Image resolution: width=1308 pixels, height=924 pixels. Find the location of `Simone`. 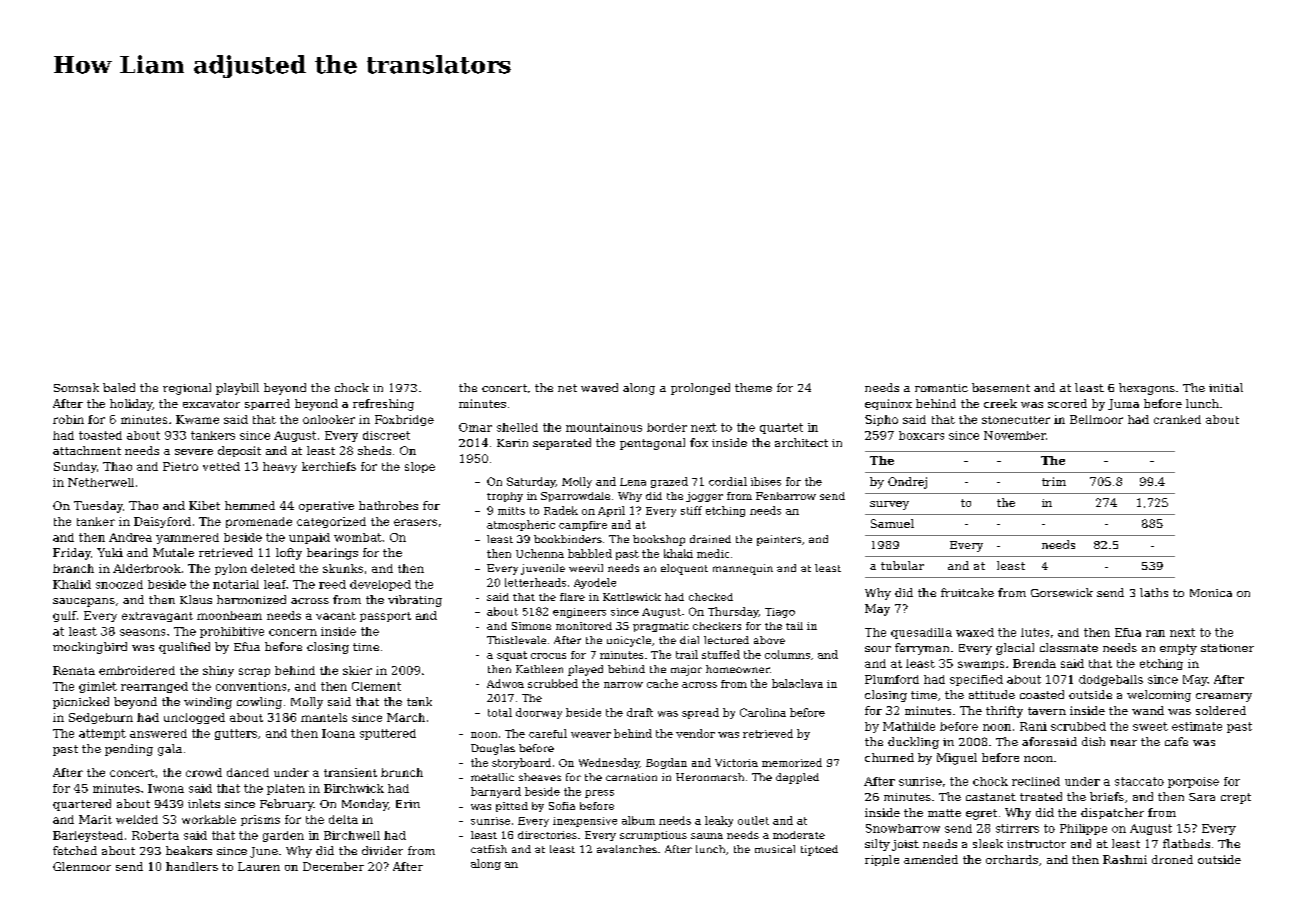

Simone is located at coordinates (531, 626).
